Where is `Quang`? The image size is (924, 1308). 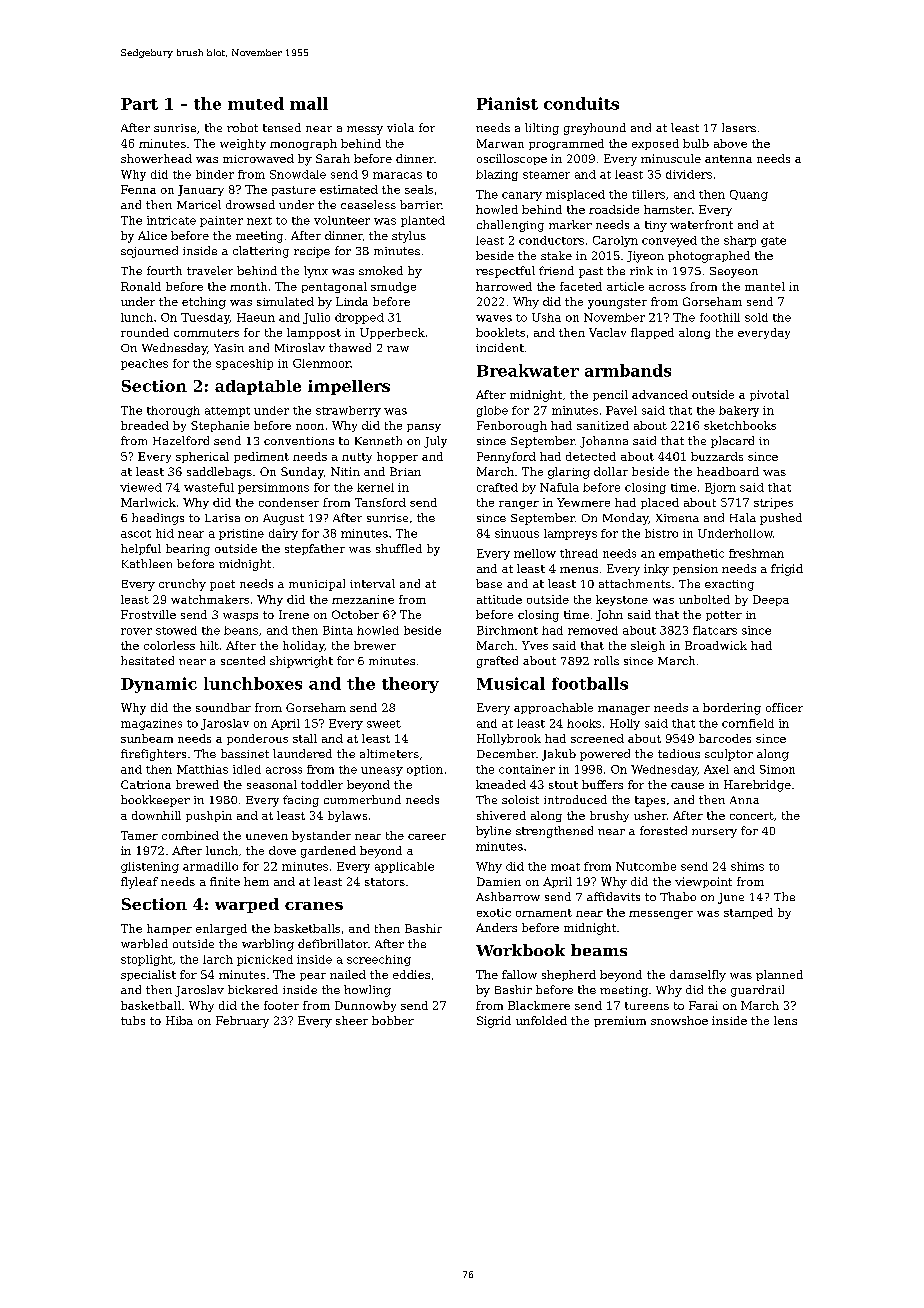 Quang is located at coordinates (749, 195).
